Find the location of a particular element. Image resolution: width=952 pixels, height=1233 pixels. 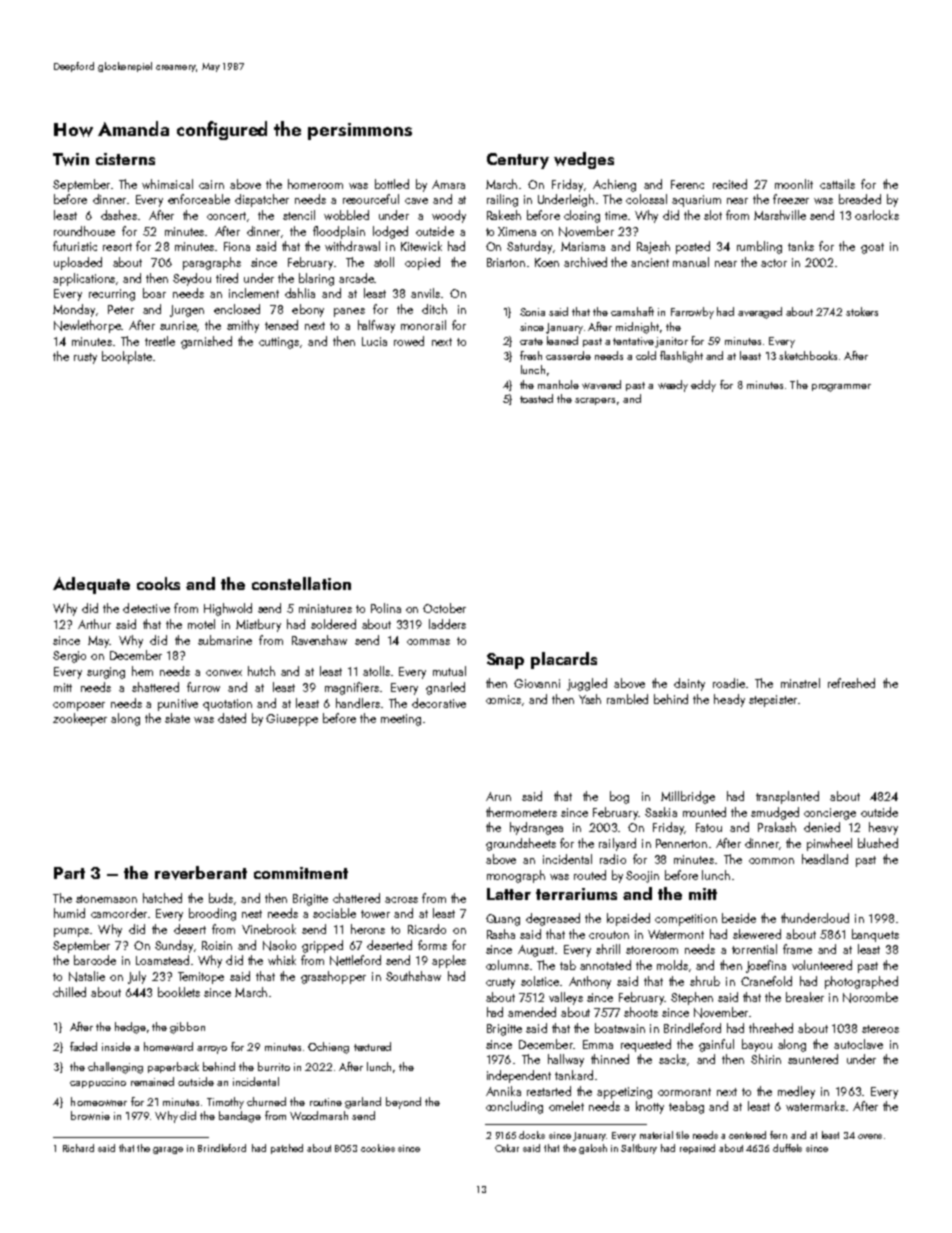

blaring is located at coordinates (316, 279).
